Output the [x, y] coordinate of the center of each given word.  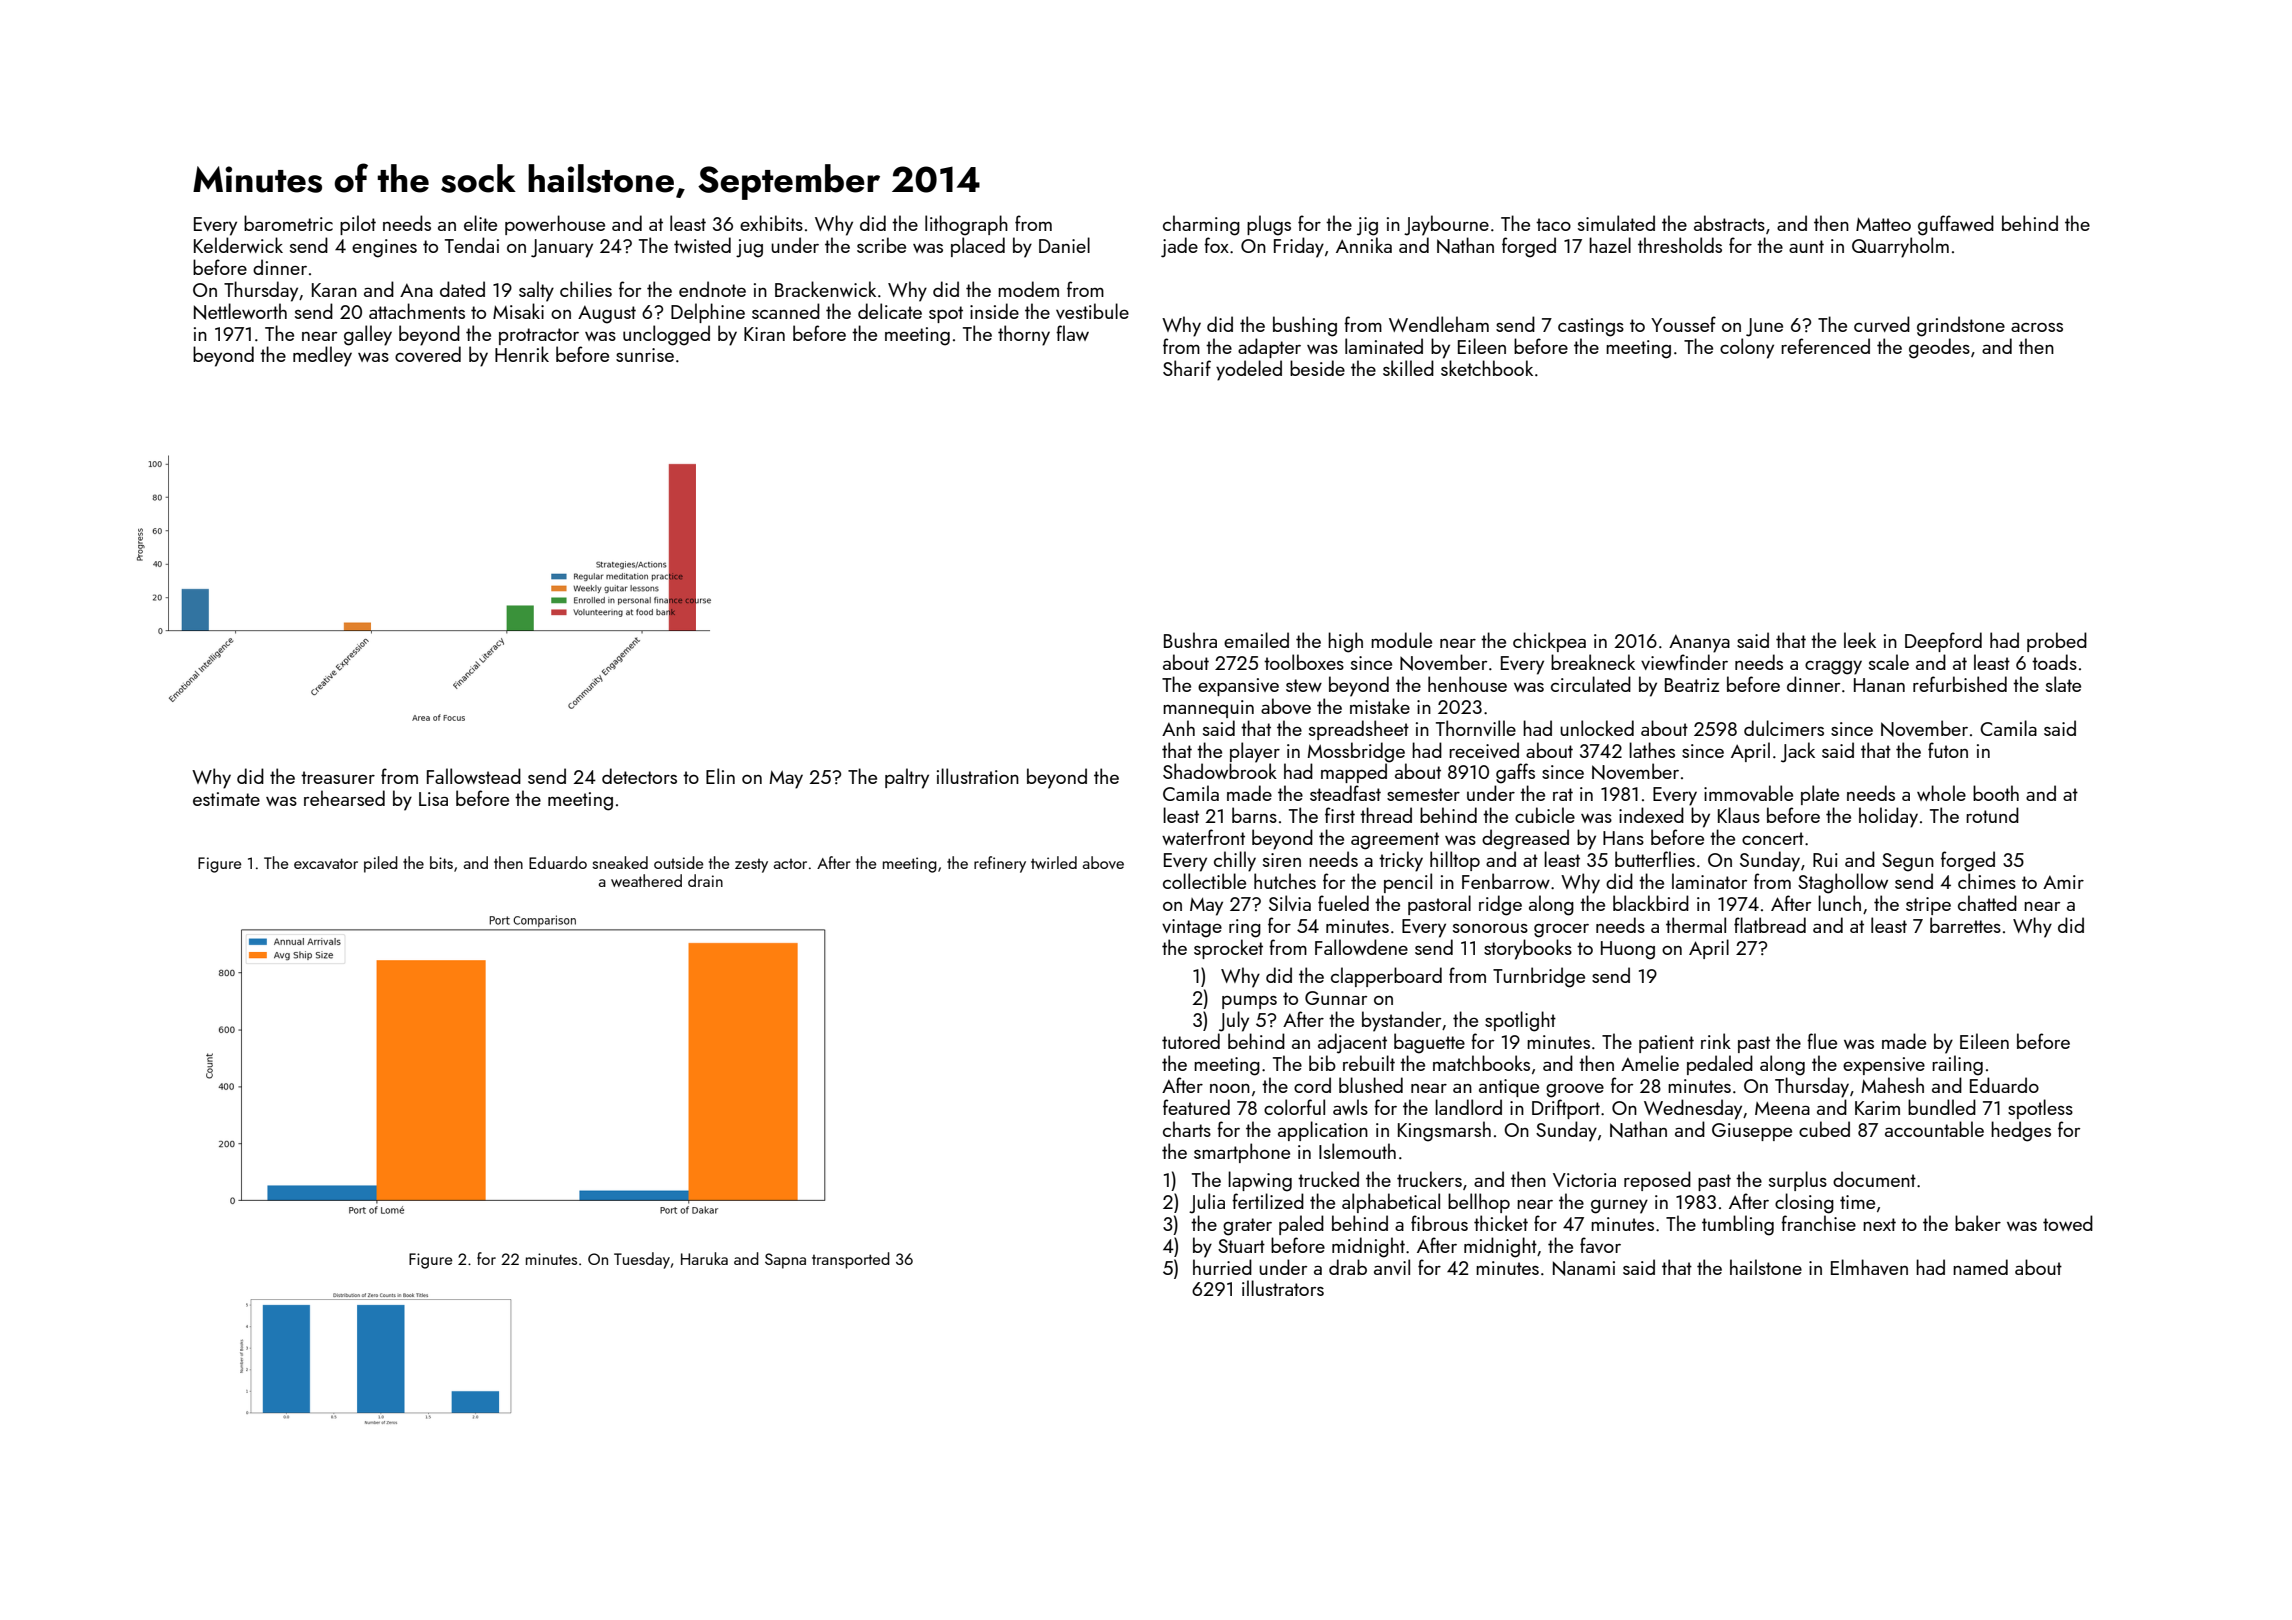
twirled [1054, 862]
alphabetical [1391, 1203]
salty [536, 291]
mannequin [1208, 709]
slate [2063, 684]
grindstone [1961, 326]
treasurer [338, 777]
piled [381, 864]
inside [994, 311]
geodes [1939, 348]
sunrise [645, 355]
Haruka [704, 1258]
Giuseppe [1752, 1132]
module [1401, 640]
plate [1820, 795]
